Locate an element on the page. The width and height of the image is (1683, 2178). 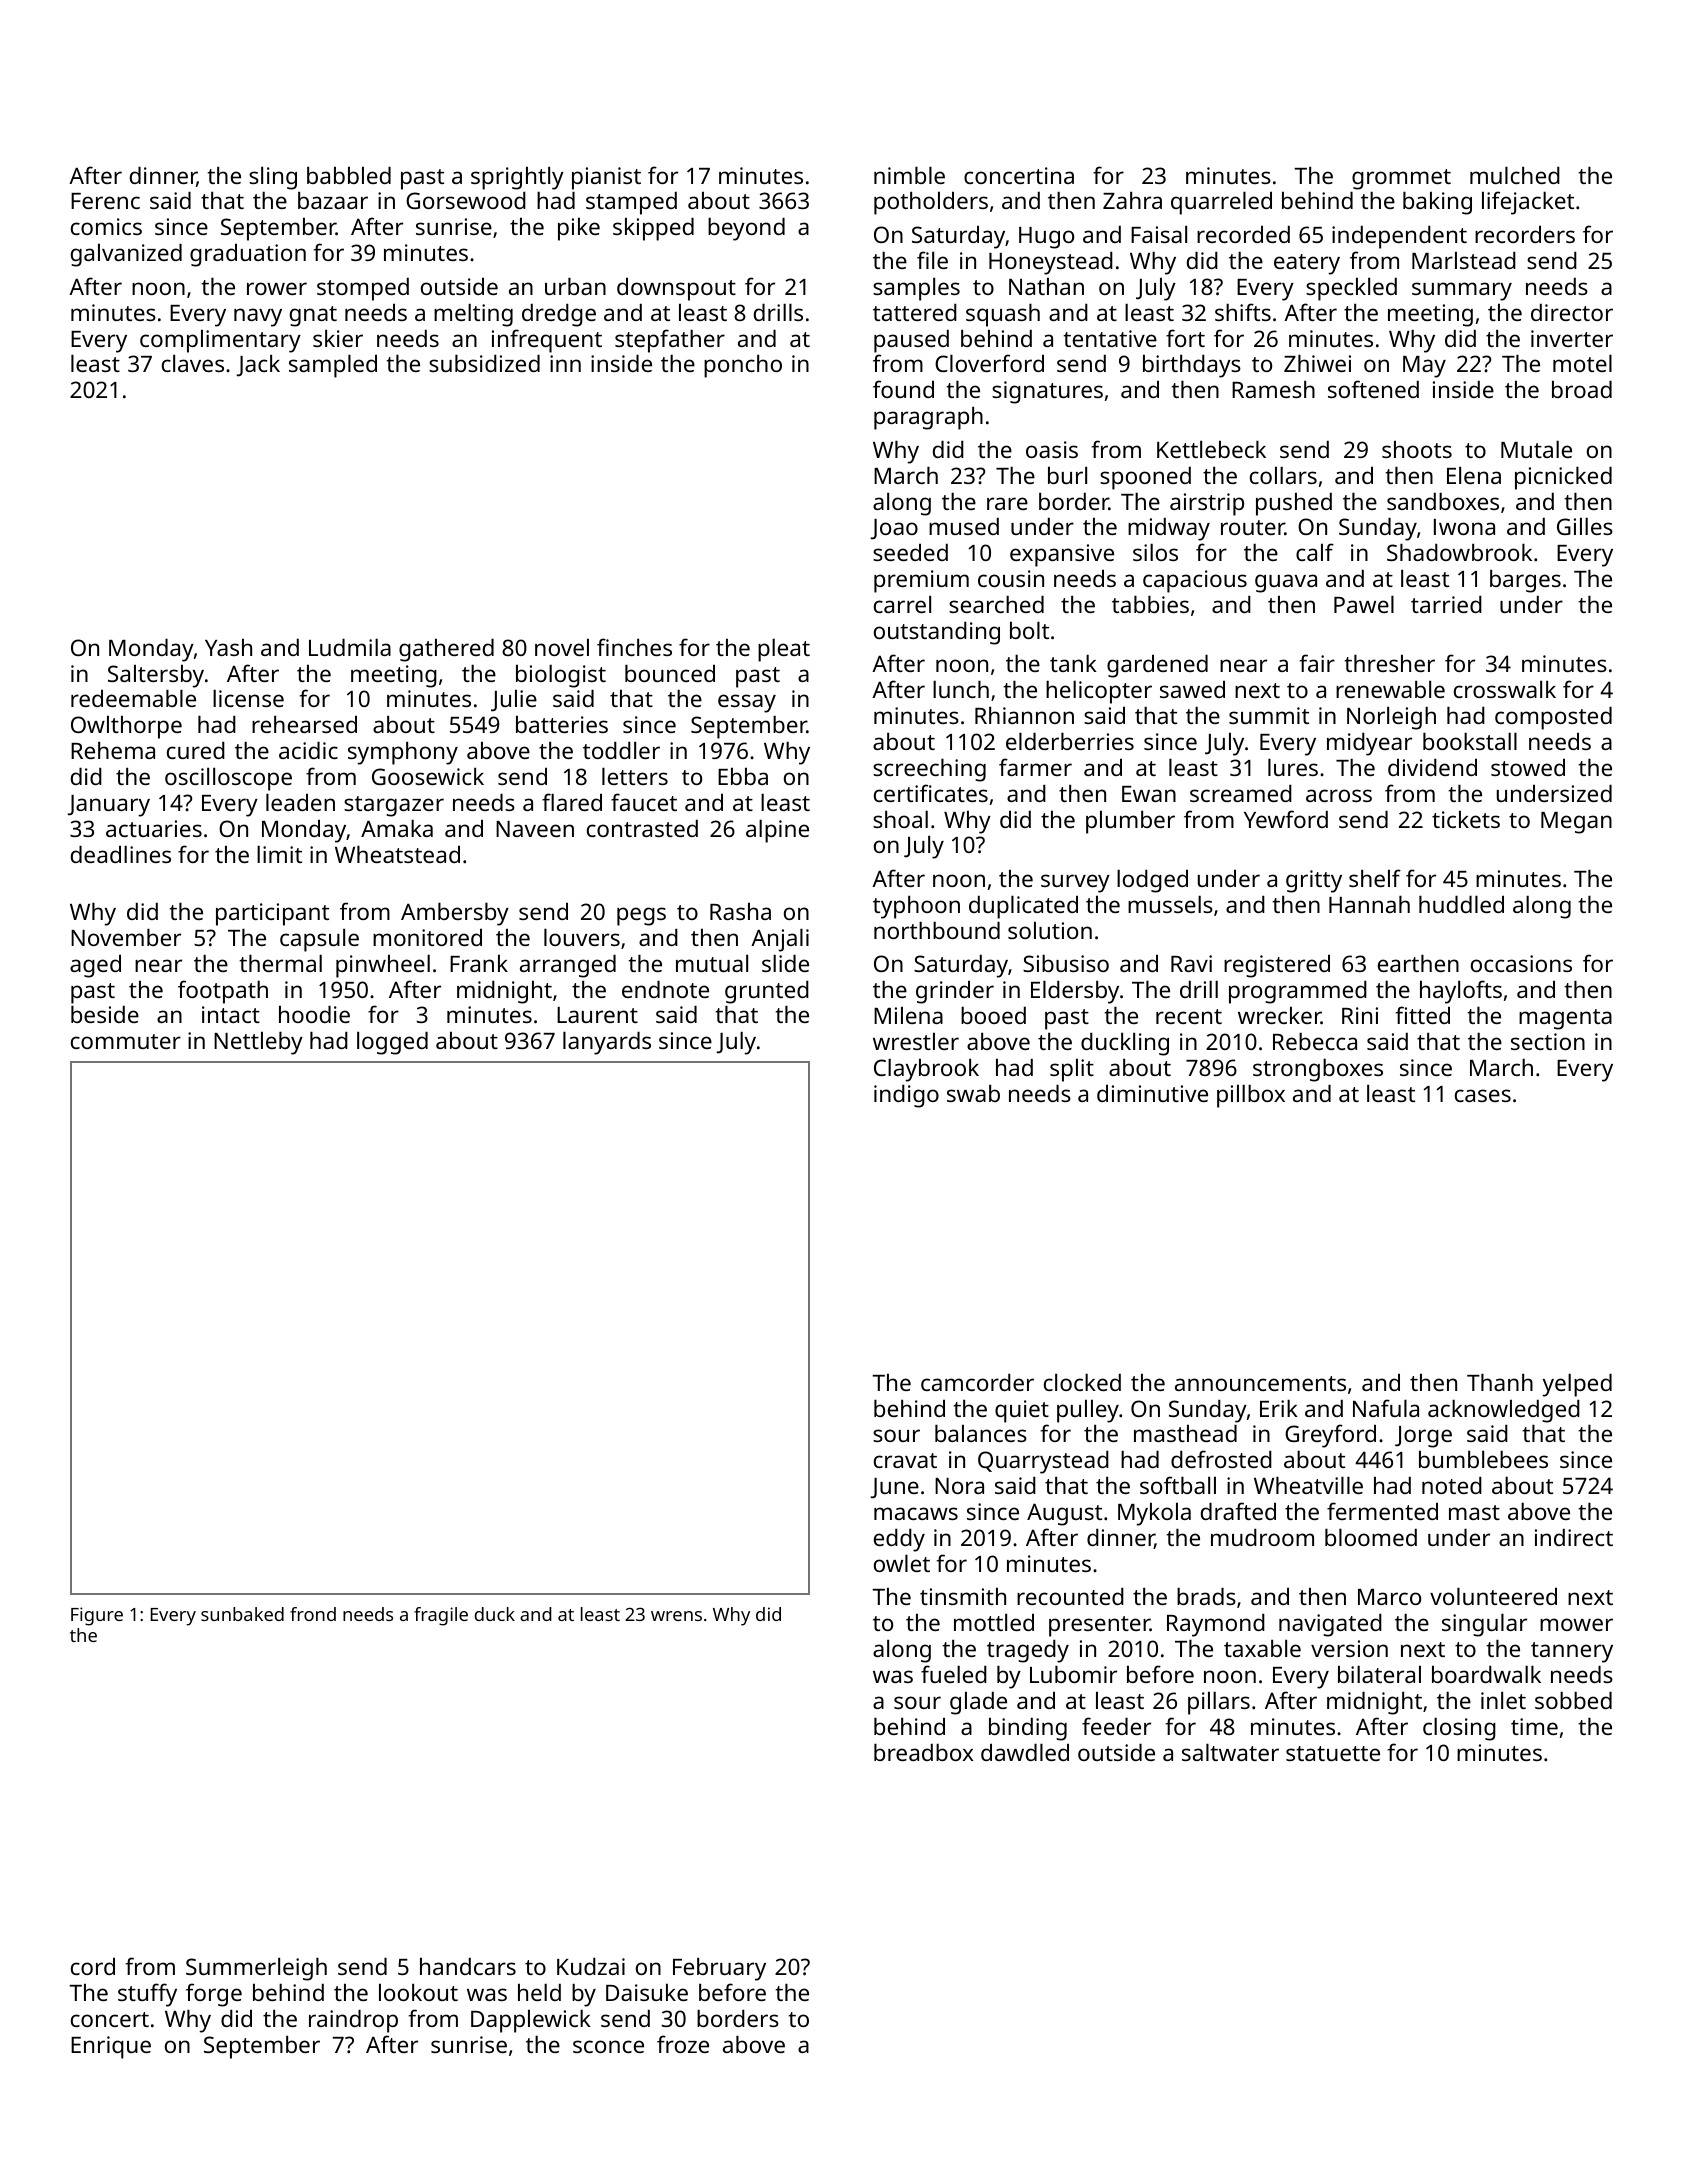
essay is located at coordinates (747, 703).
